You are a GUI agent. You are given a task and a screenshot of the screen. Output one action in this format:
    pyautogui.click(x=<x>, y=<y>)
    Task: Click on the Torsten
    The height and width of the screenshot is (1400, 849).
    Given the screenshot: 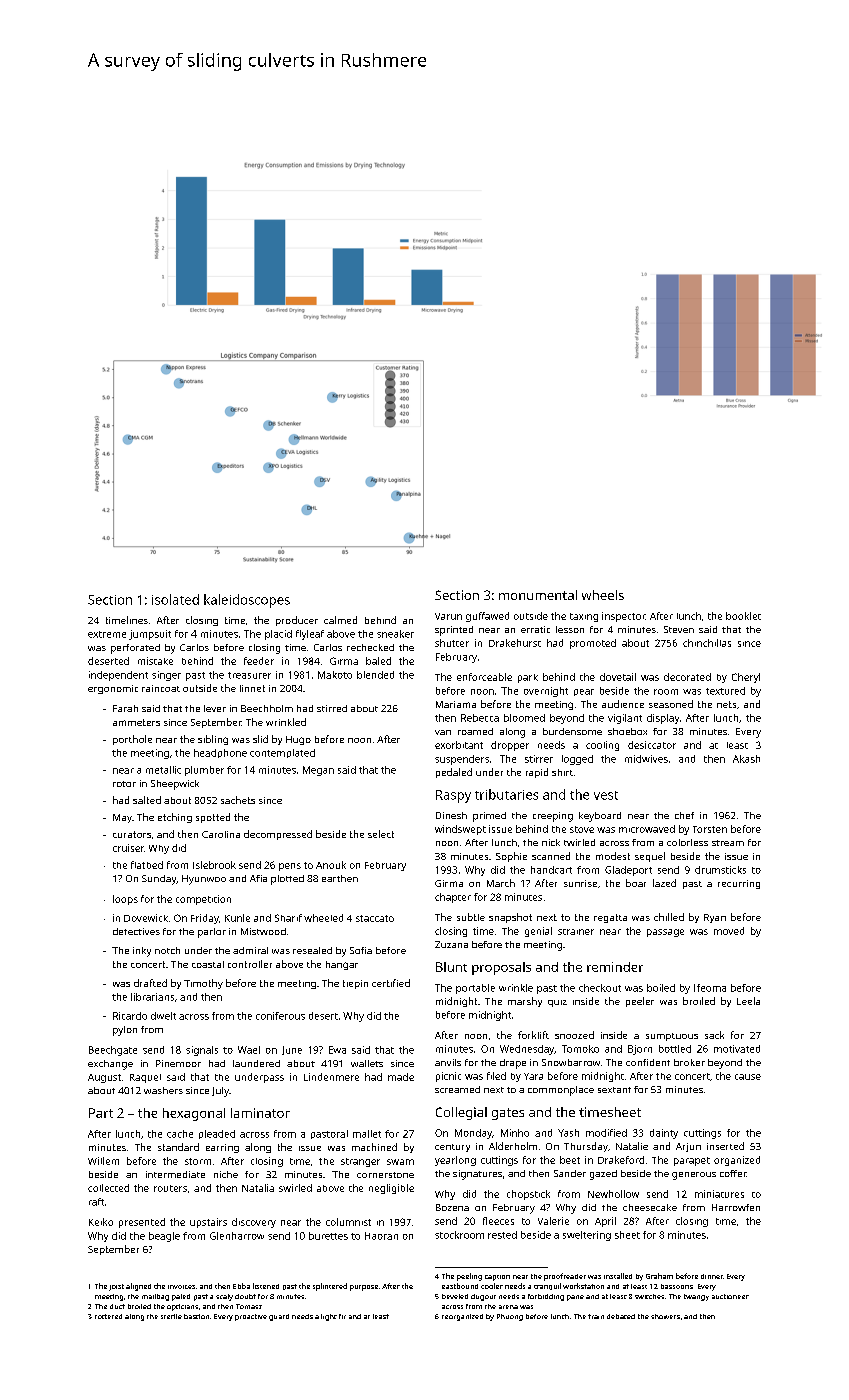 What is the action you would take?
    pyautogui.click(x=710, y=829)
